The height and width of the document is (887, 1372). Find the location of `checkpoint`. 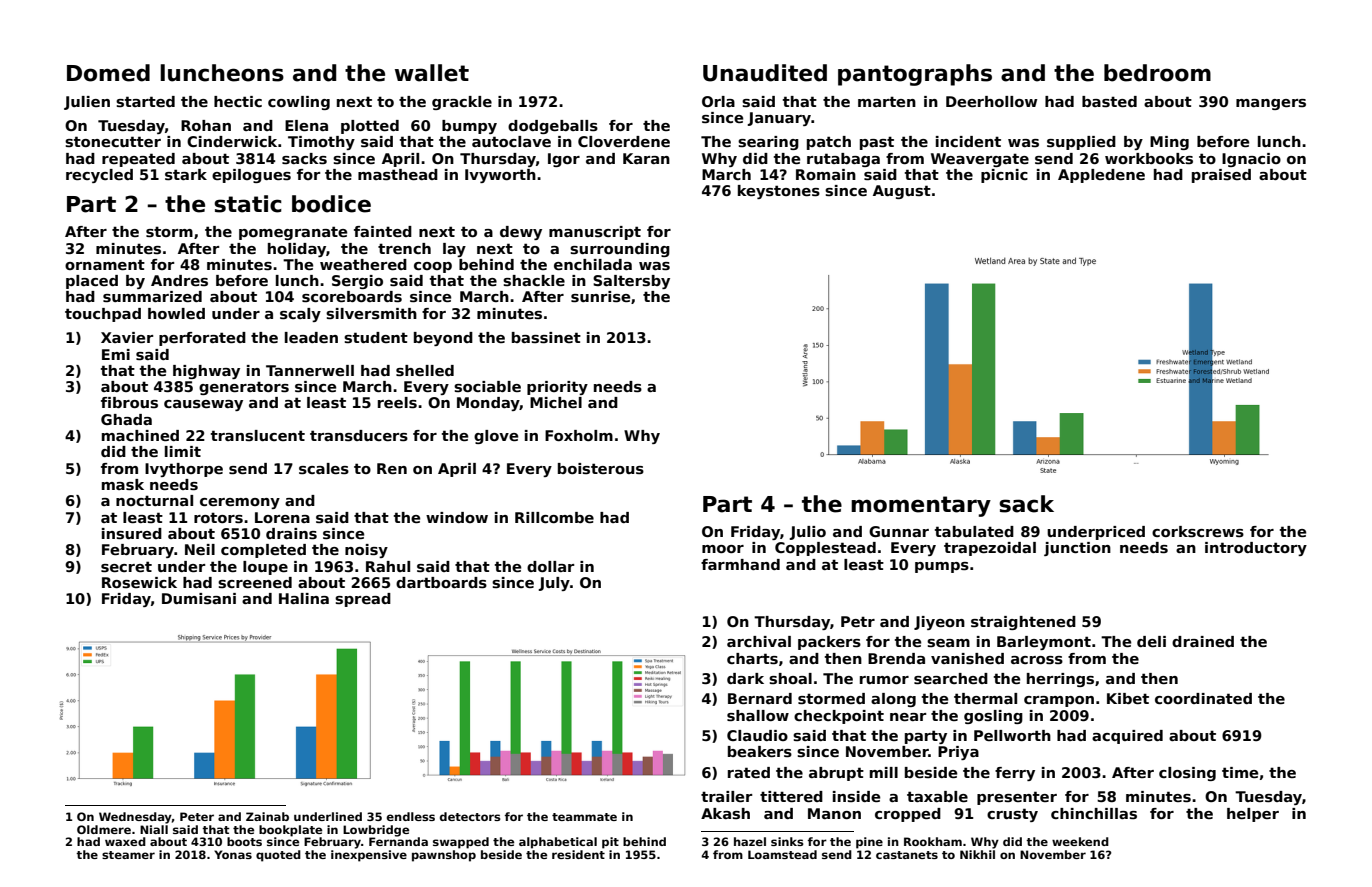

checkpoint is located at coordinates (839, 717).
